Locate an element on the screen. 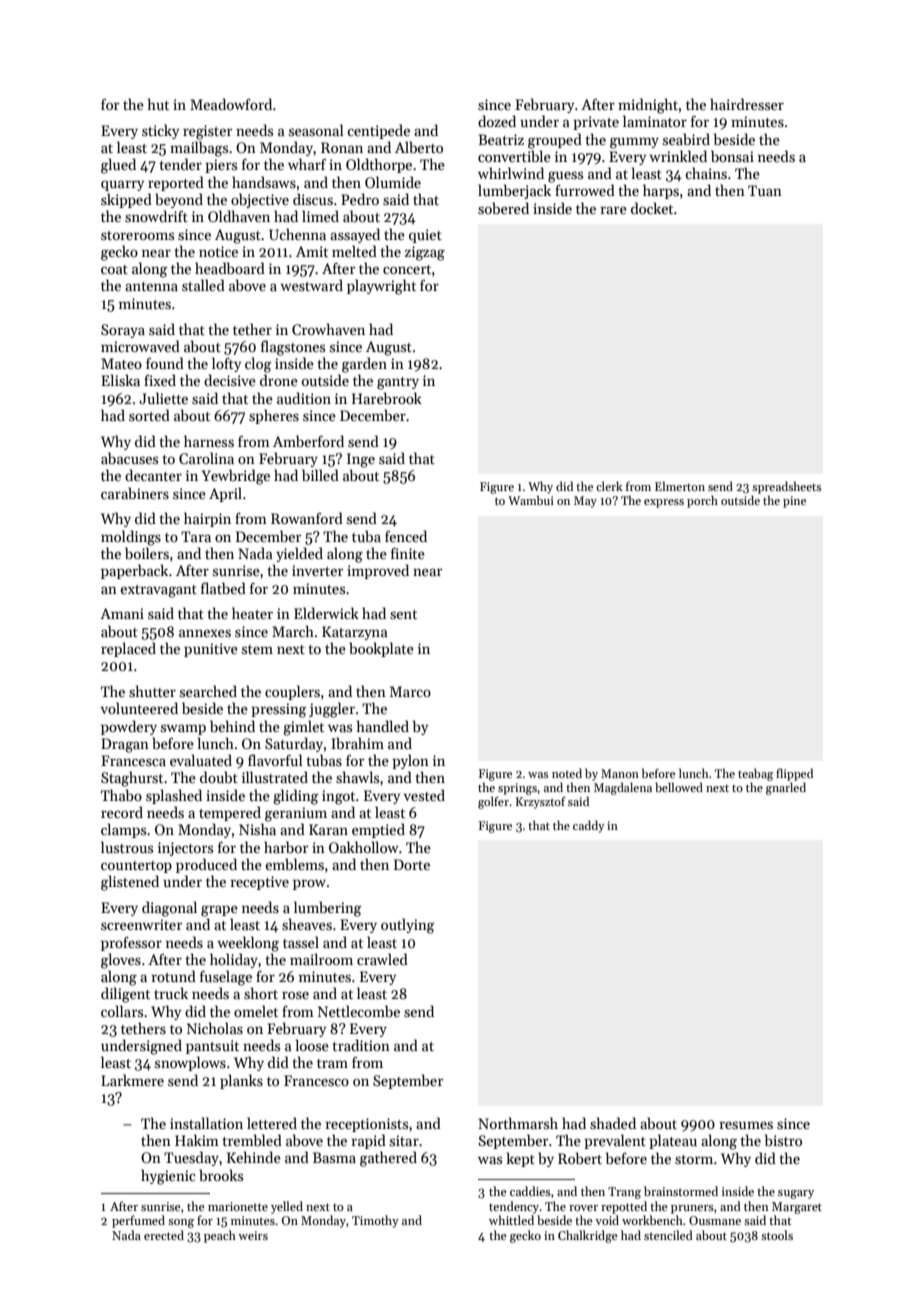 This screenshot has width=924, height=1308. glued is located at coordinates (118, 166).
